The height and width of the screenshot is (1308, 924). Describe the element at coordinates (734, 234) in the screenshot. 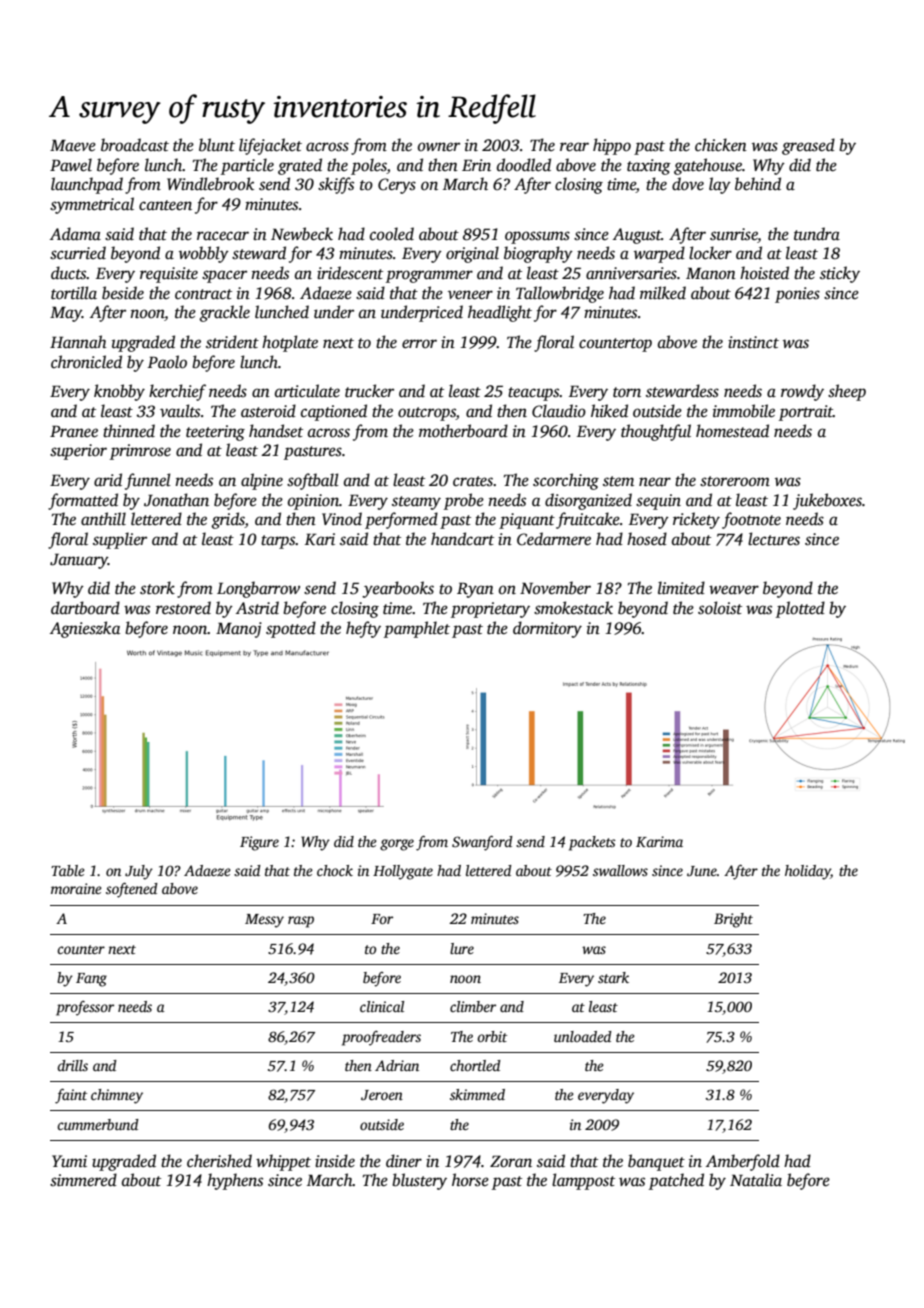

I see `sunrise` at that location.
